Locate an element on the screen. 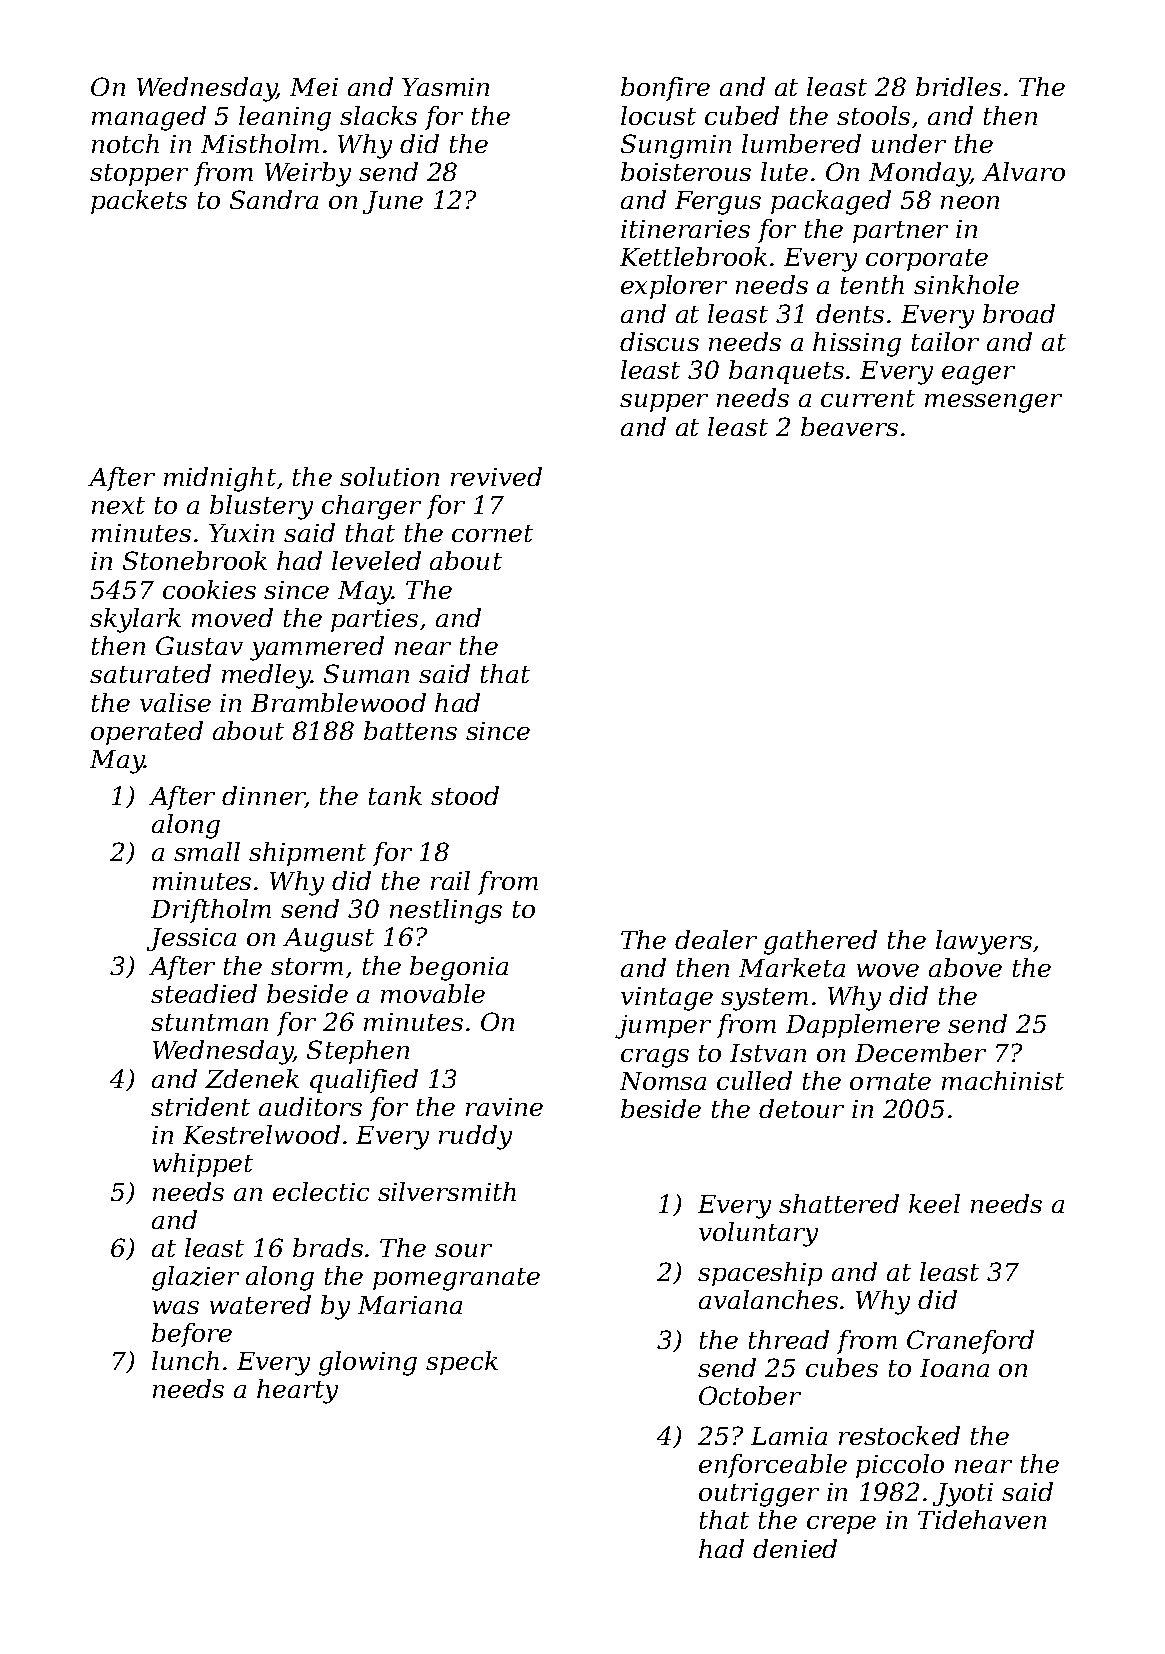 Image resolution: width=1165 pixels, height=1654 pixels. Monday is located at coordinates (919, 174).
